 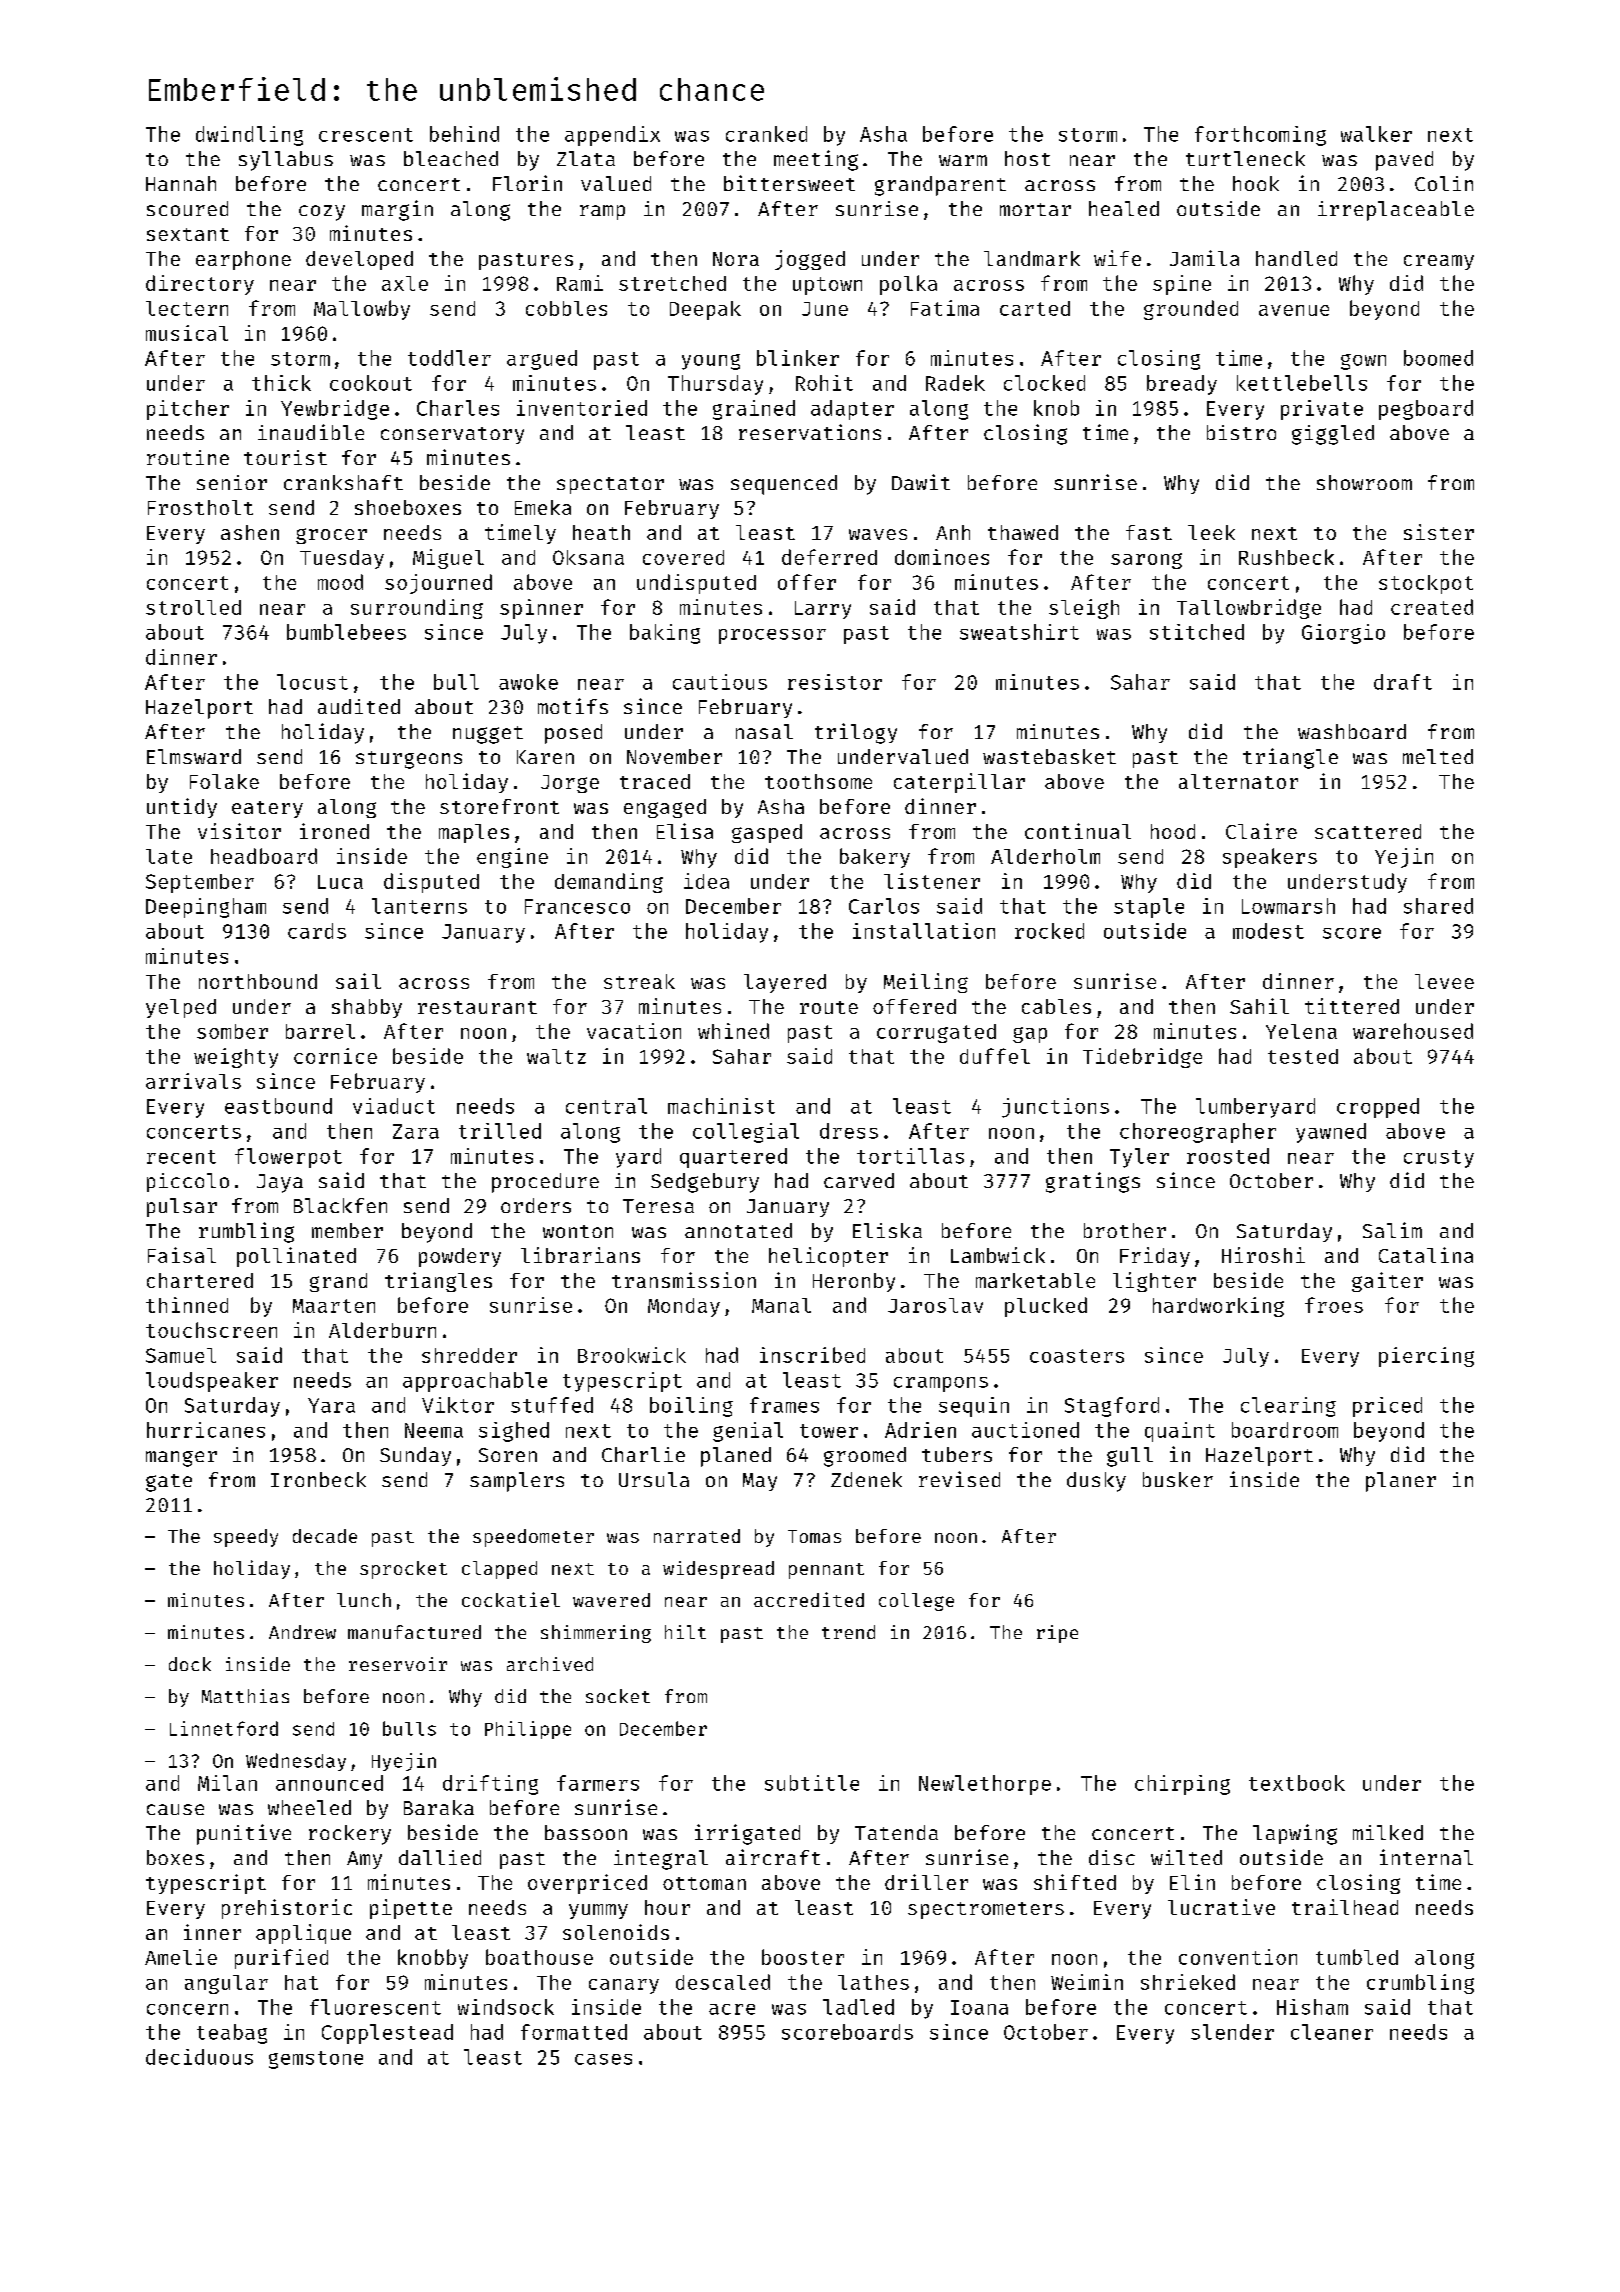 I want to click on walker, so click(x=1376, y=134).
